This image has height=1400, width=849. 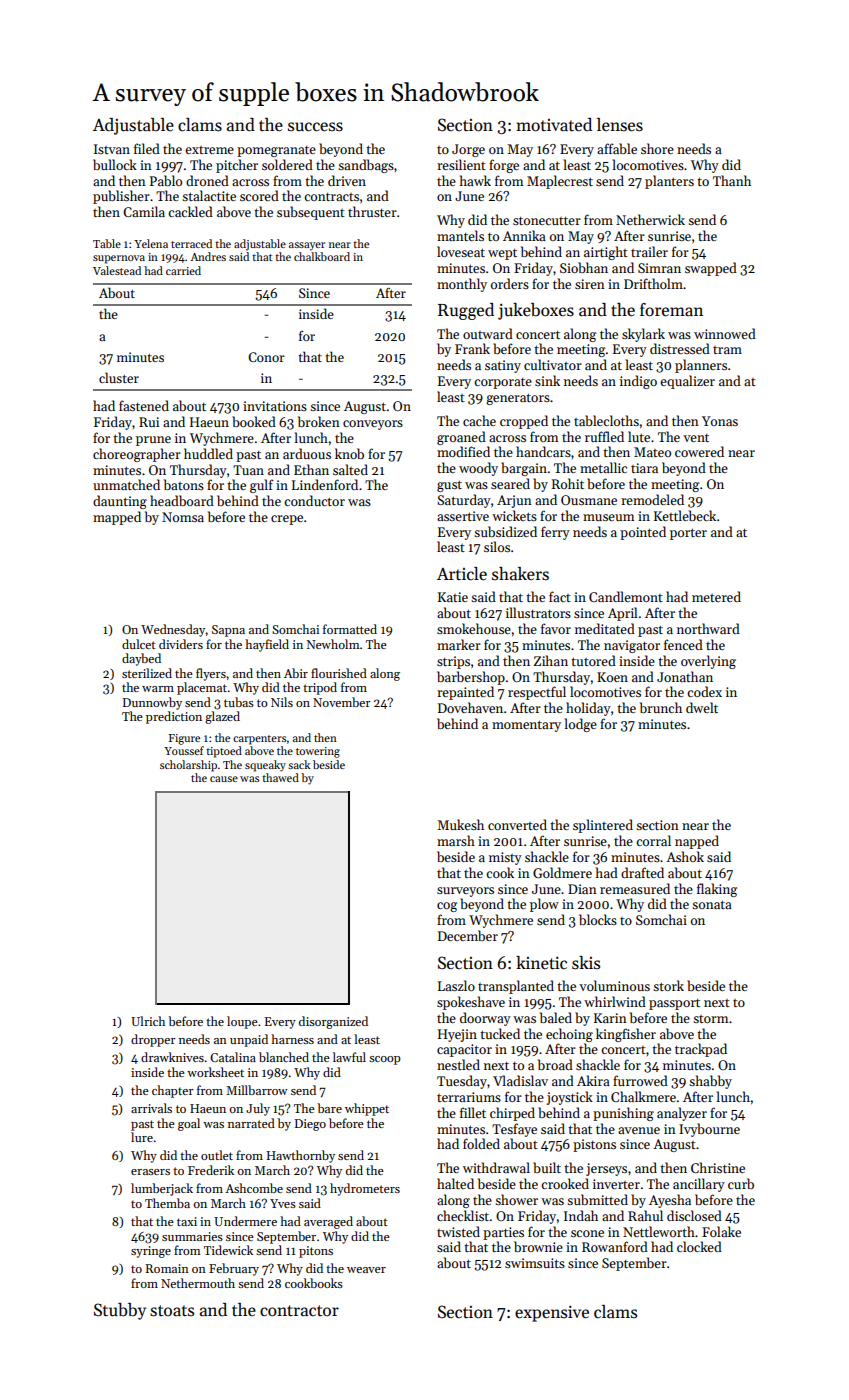 What do you see at coordinates (727, 350) in the image?
I see `tram` at bounding box center [727, 350].
